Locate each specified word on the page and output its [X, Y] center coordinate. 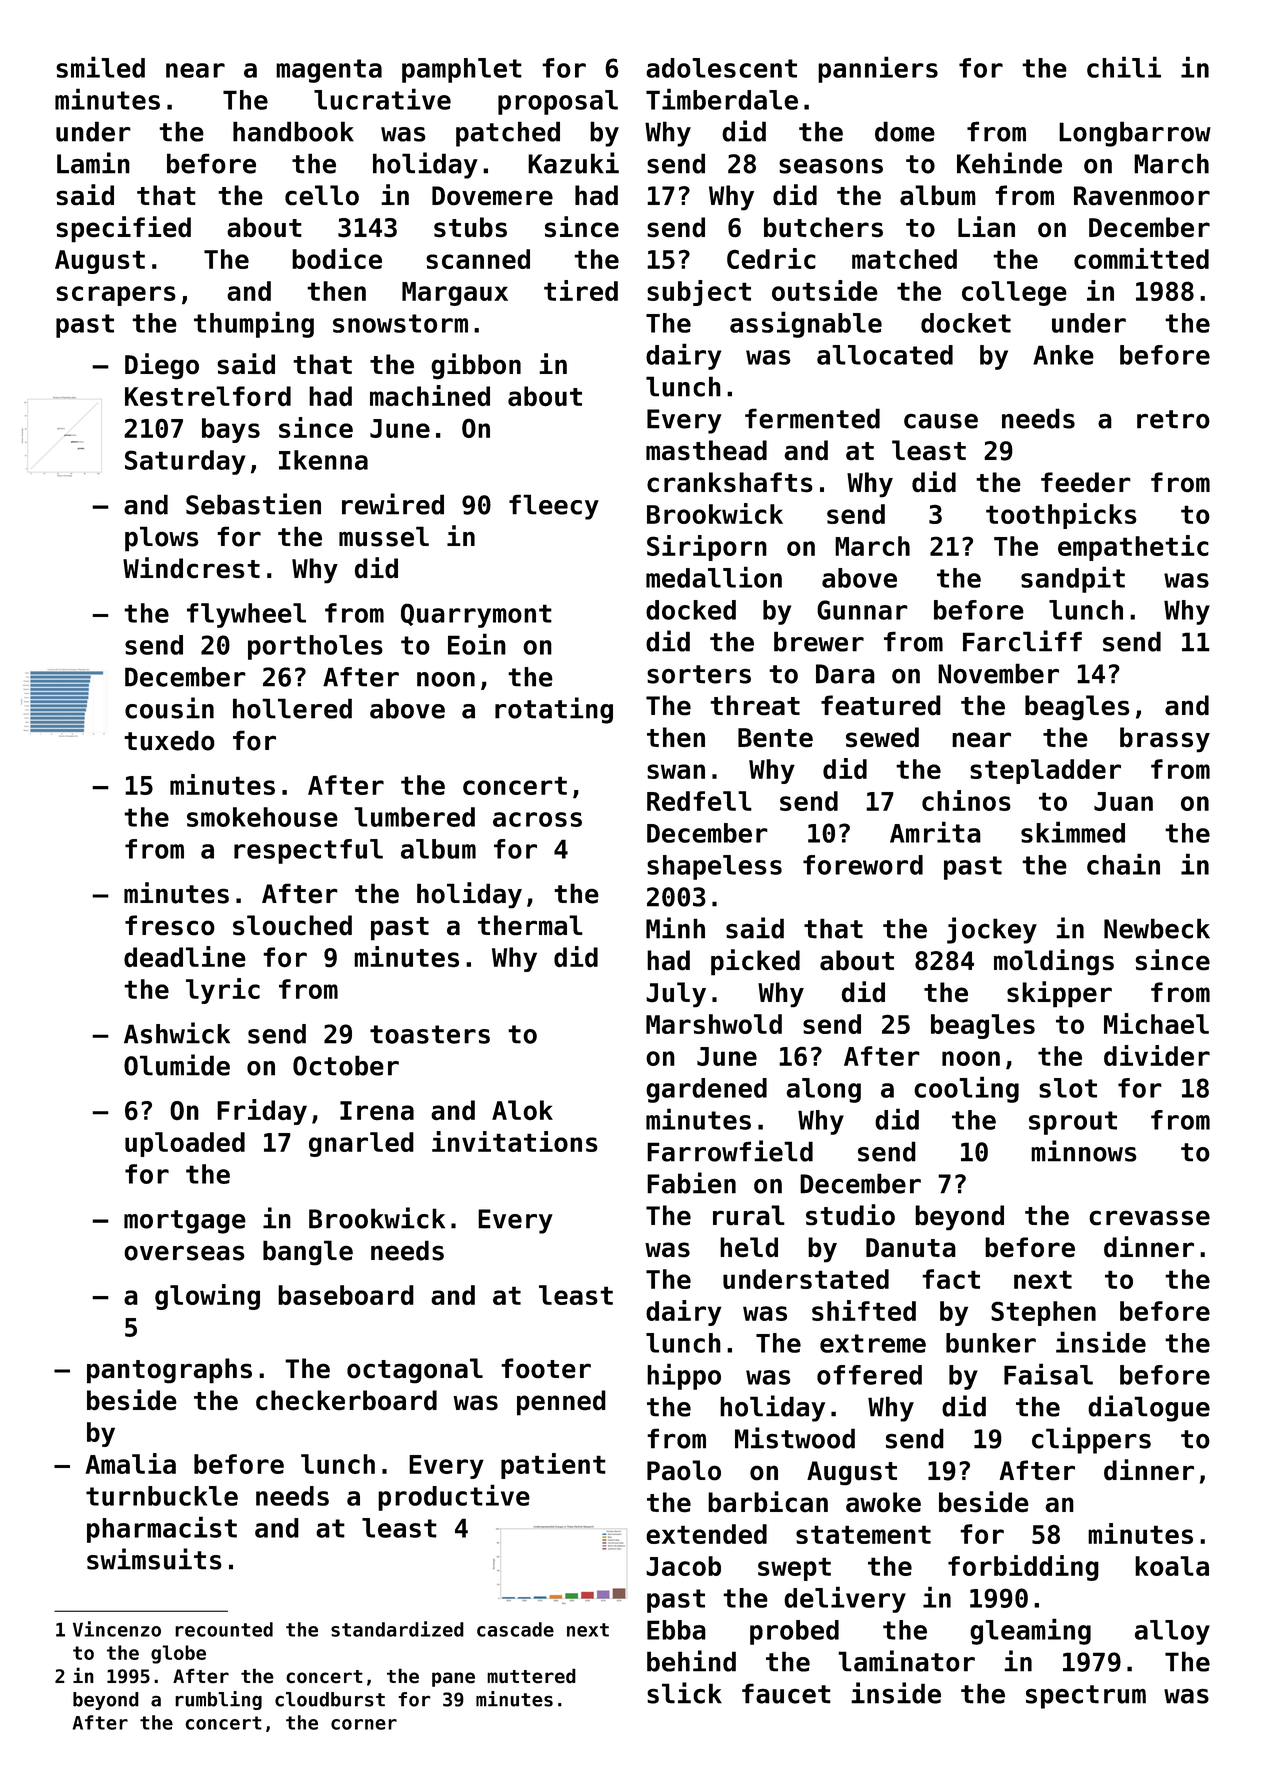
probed [794, 1632]
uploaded [185, 1144]
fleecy [554, 507]
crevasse [1149, 1218]
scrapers [116, 296]
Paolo [684, 1470]
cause [941, 421]
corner [364, 1724]
